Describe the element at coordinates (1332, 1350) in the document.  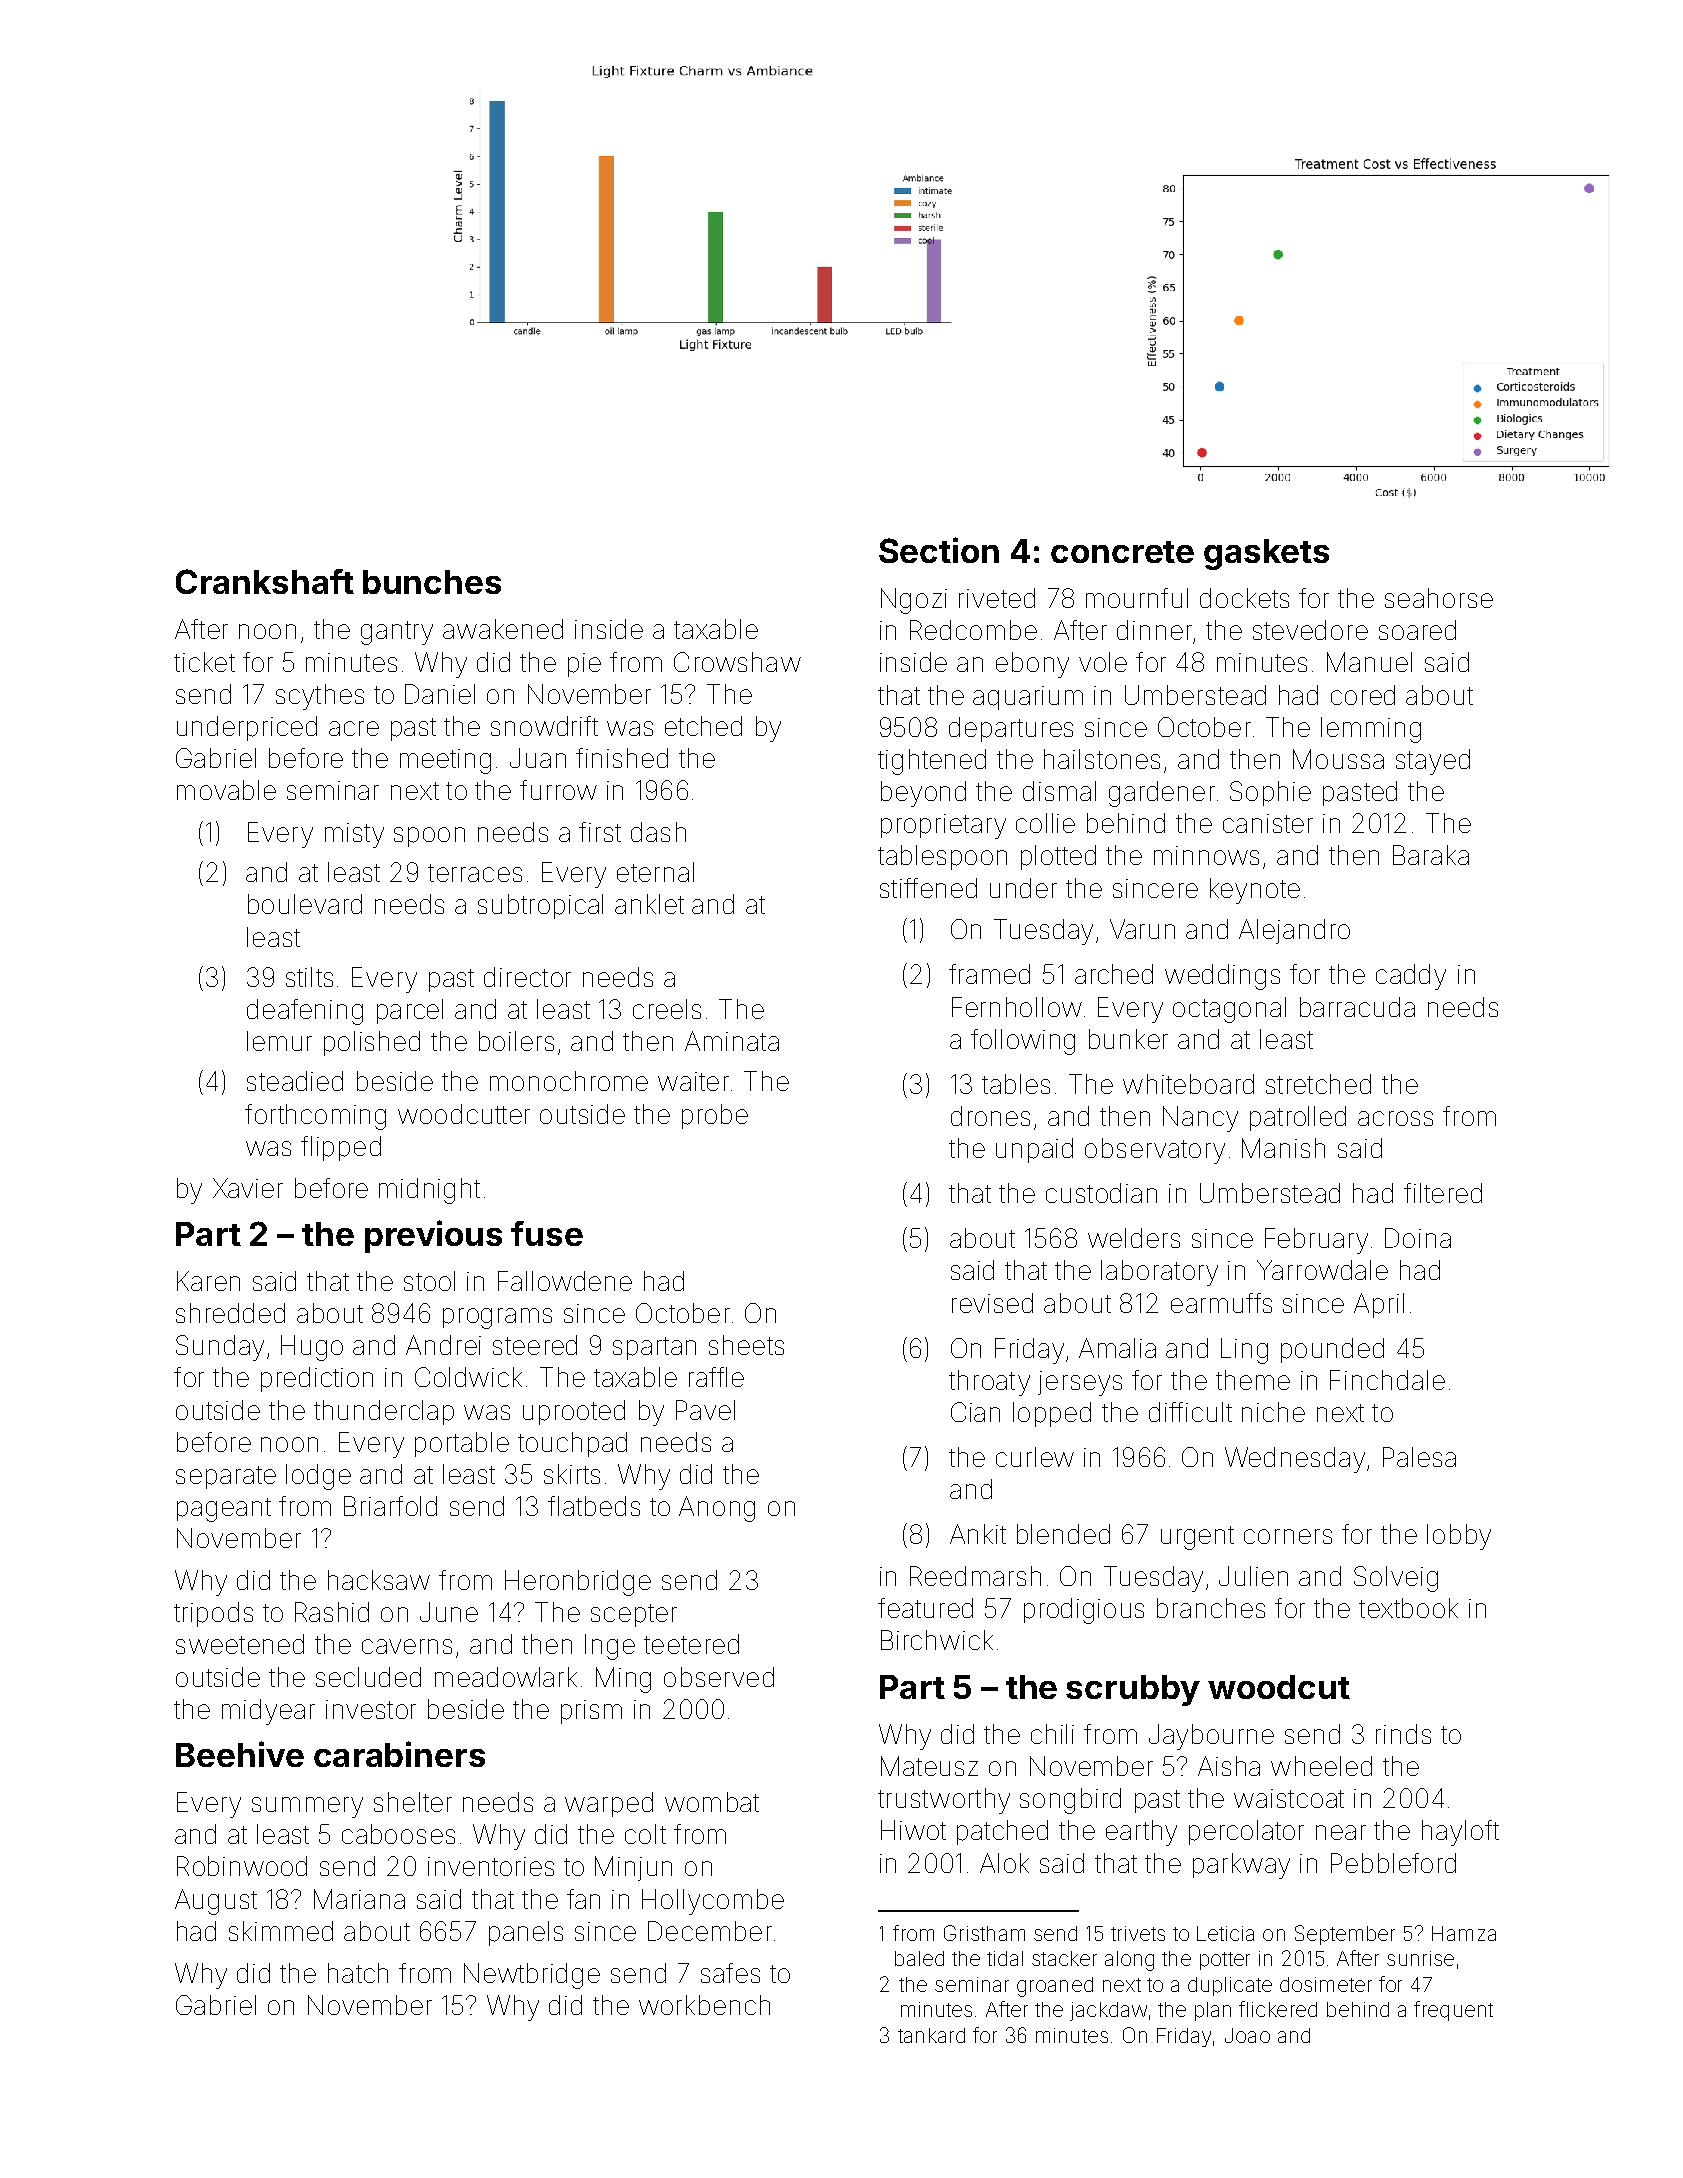
I see `pounded` at that location.
